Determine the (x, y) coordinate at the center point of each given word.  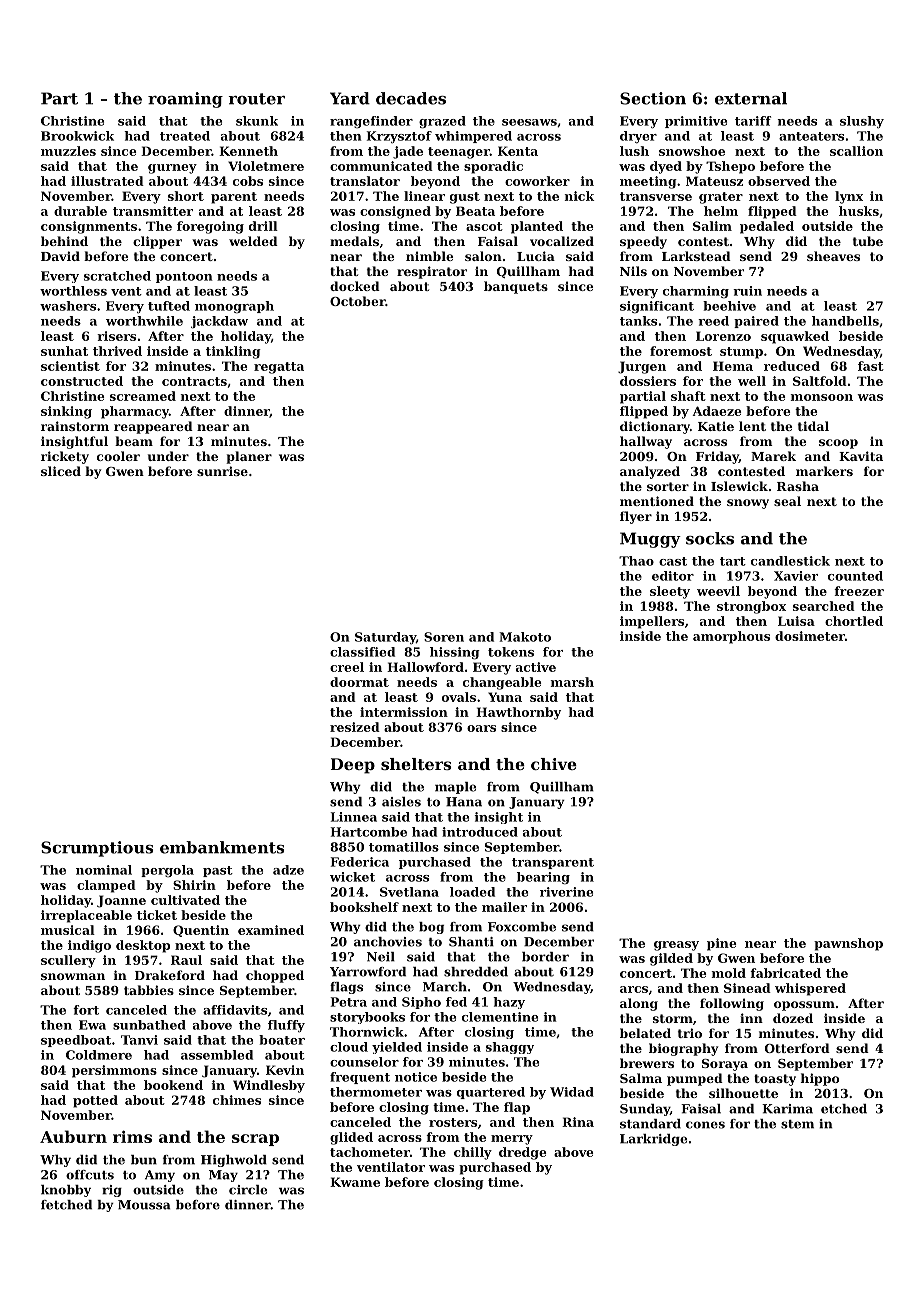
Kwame (355, 1182)
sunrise (222, 471)
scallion (856, 151)
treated (185, 136)
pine (721, 944)
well (752, 381)
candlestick (790, 561)
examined (271, 930)
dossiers (648, 381)
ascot (484, 226)
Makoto (525, 637)
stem (797, 1124)
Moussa (144, 1205)
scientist (70, 366)
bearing (543, 878)
